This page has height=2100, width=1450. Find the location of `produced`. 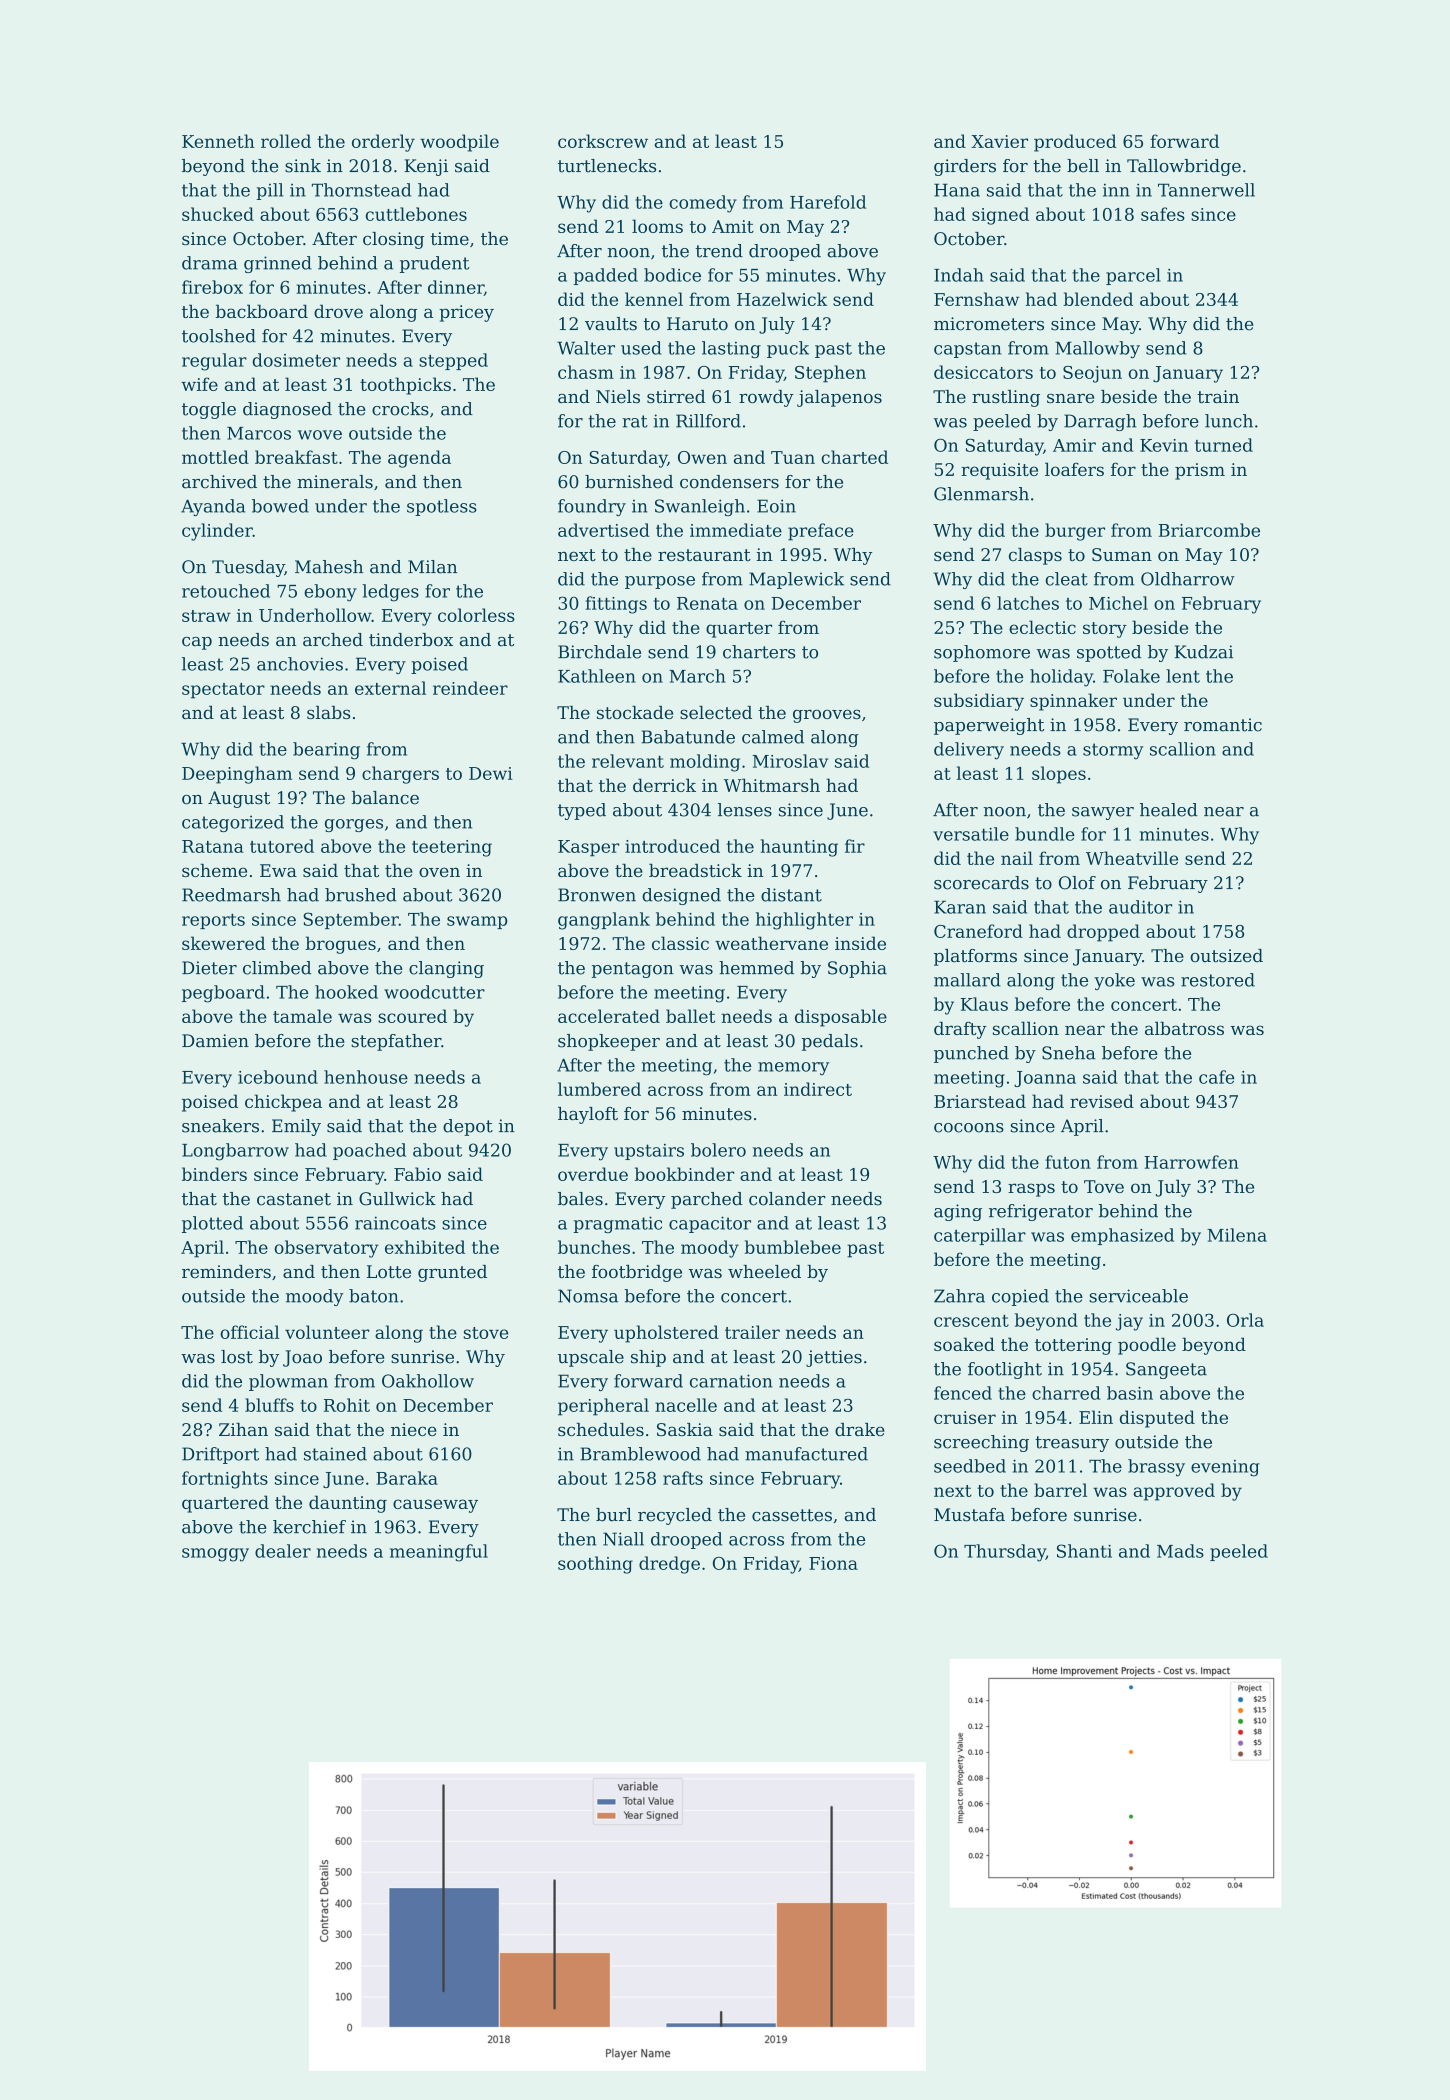

produced is located at coordinates (1075, 143).
